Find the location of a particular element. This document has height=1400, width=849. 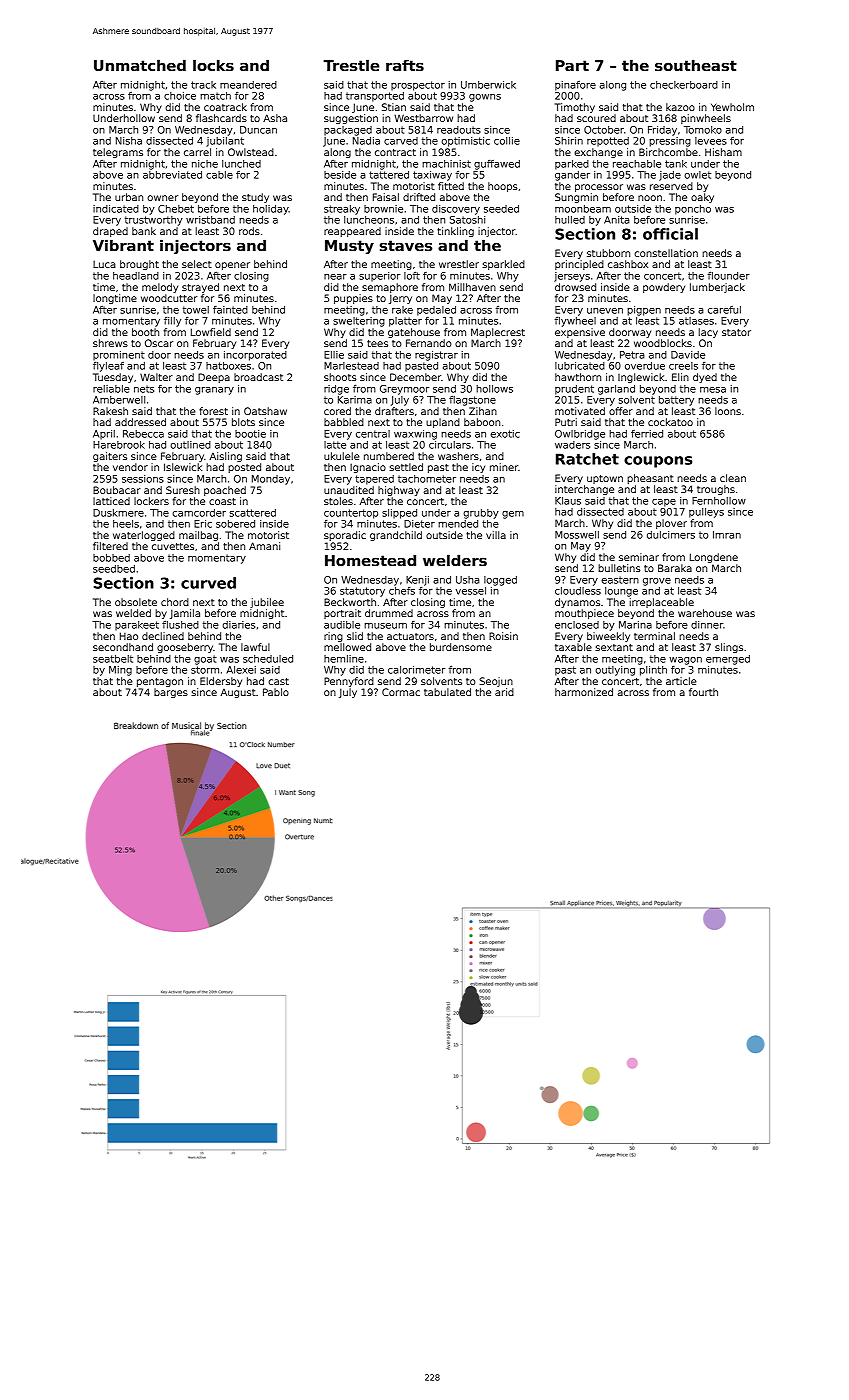

gaiters is located at coordinates (110, 457).
